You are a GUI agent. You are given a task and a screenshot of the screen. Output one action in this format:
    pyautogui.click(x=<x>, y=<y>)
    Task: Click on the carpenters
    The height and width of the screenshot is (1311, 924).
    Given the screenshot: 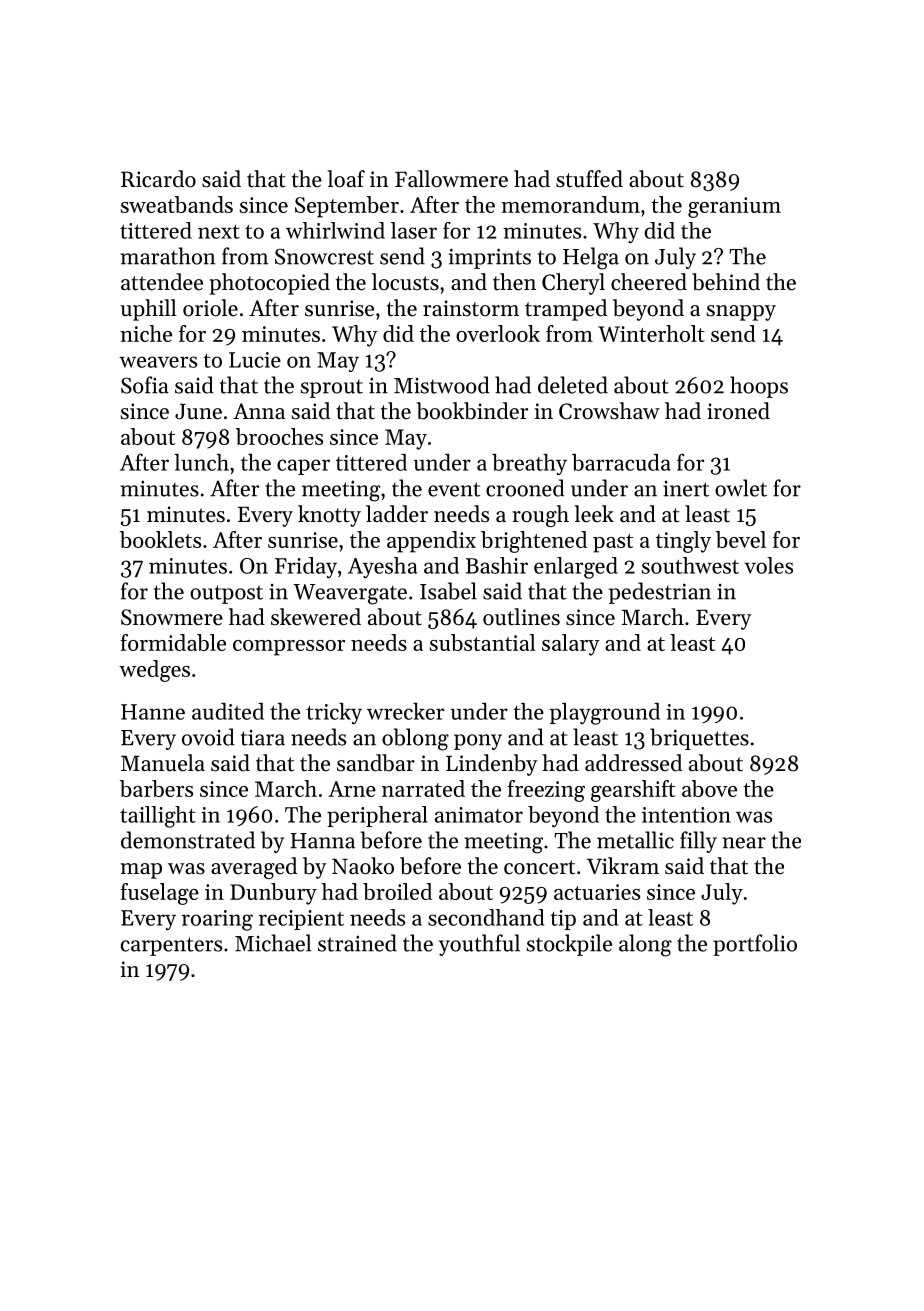 What is the action you would take?
    pyautogui.click(x=171, y=946)
